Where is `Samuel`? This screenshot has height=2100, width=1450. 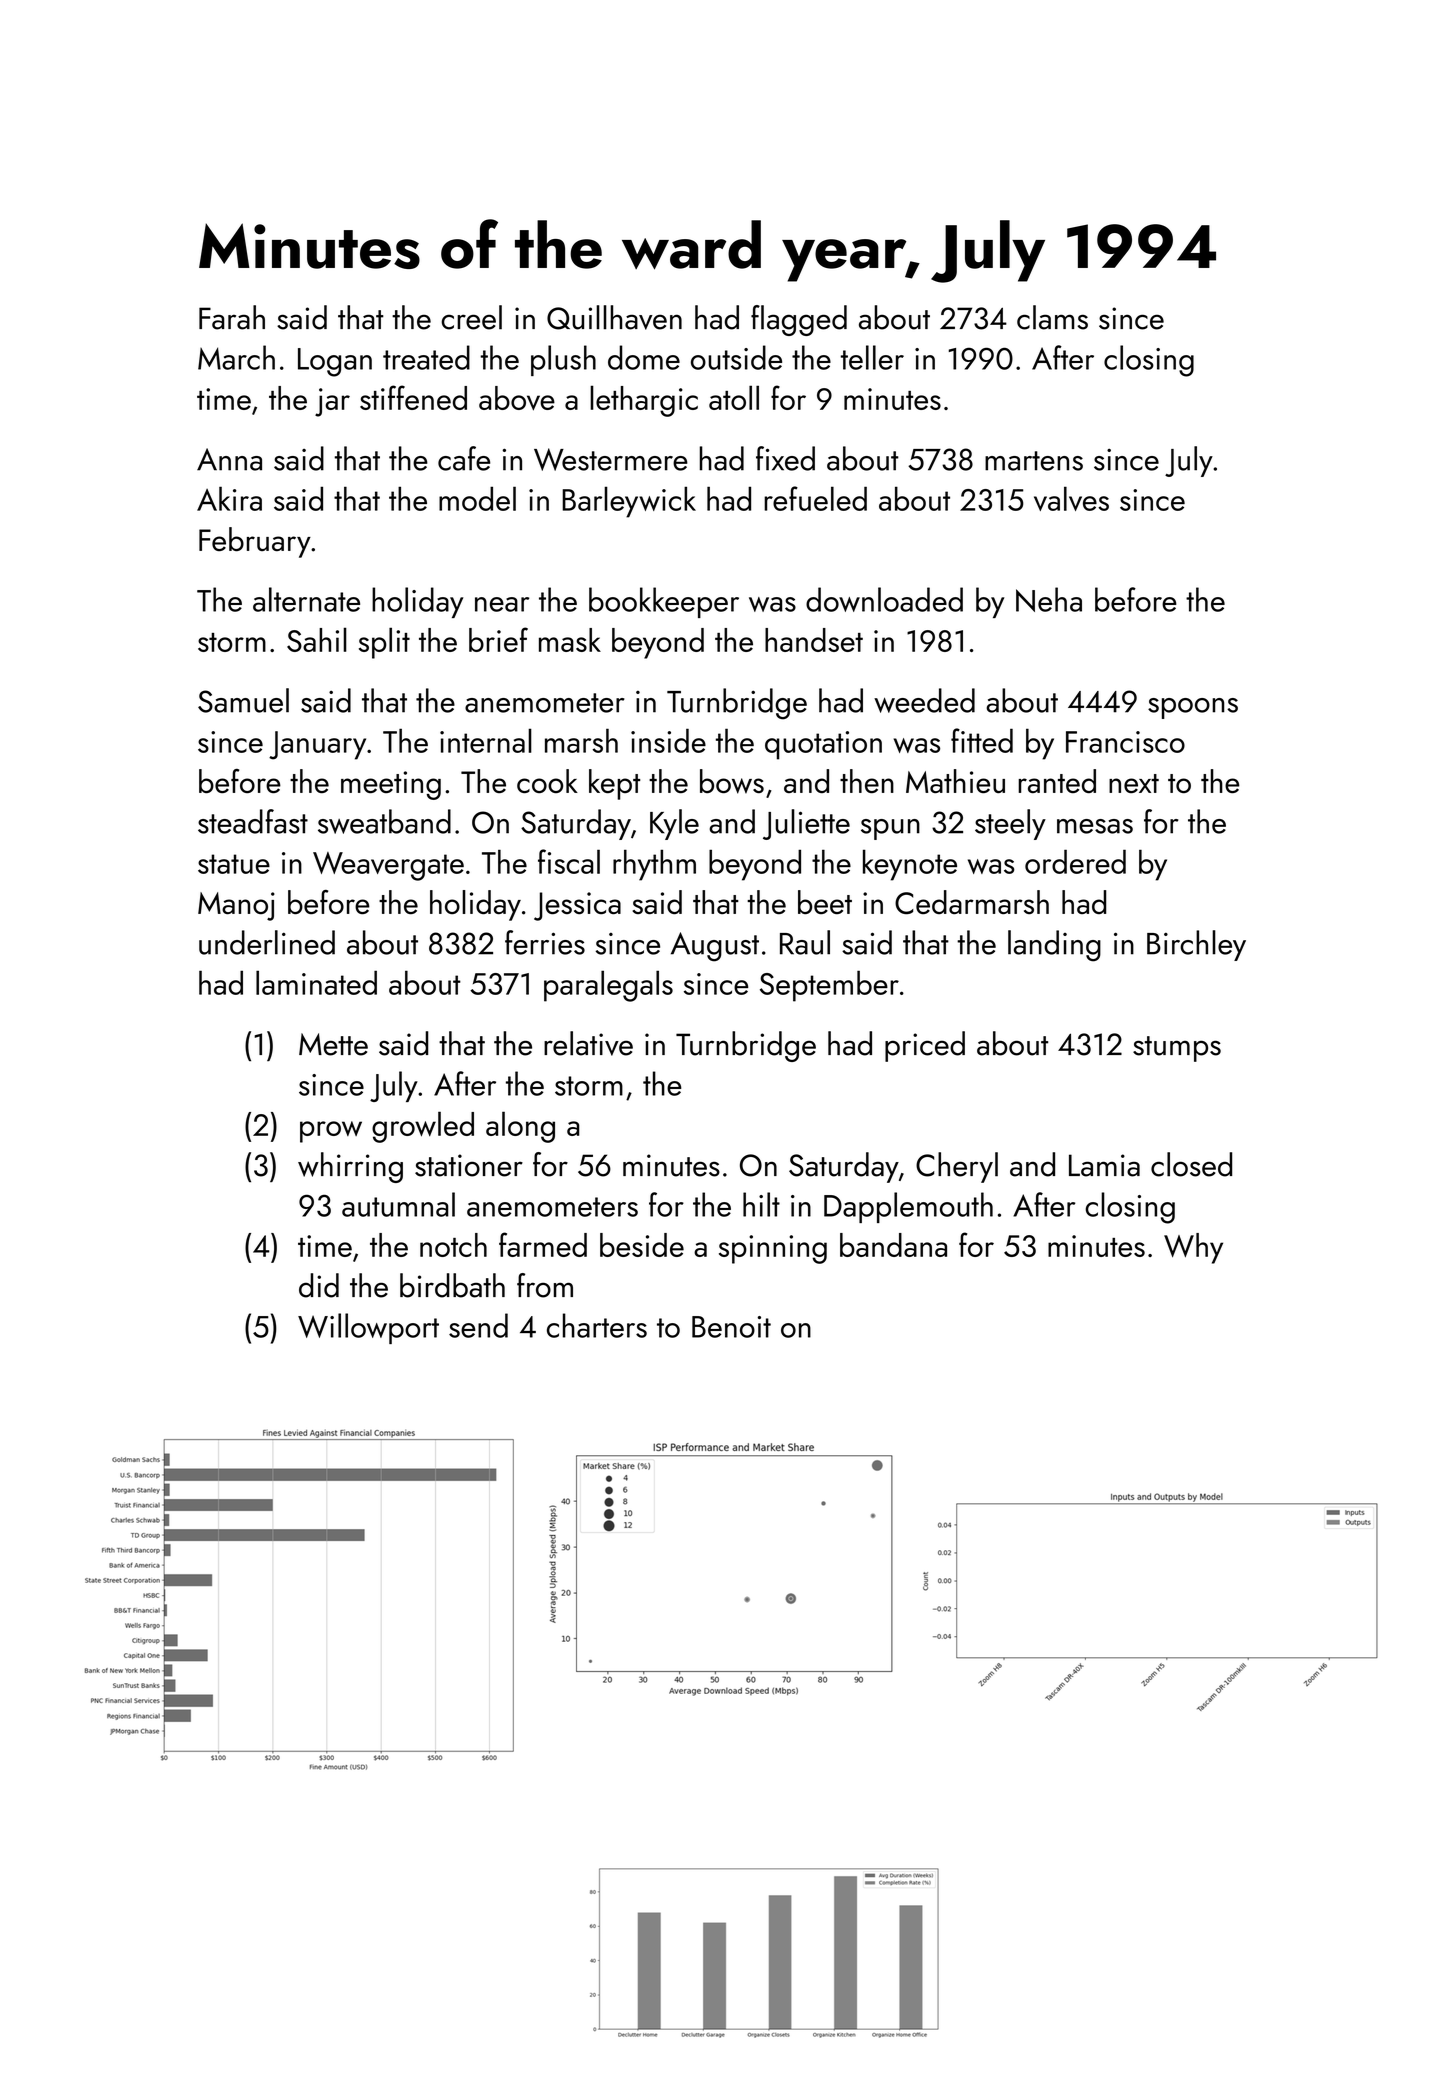 Samuel is located at coordinates (243, 700).
